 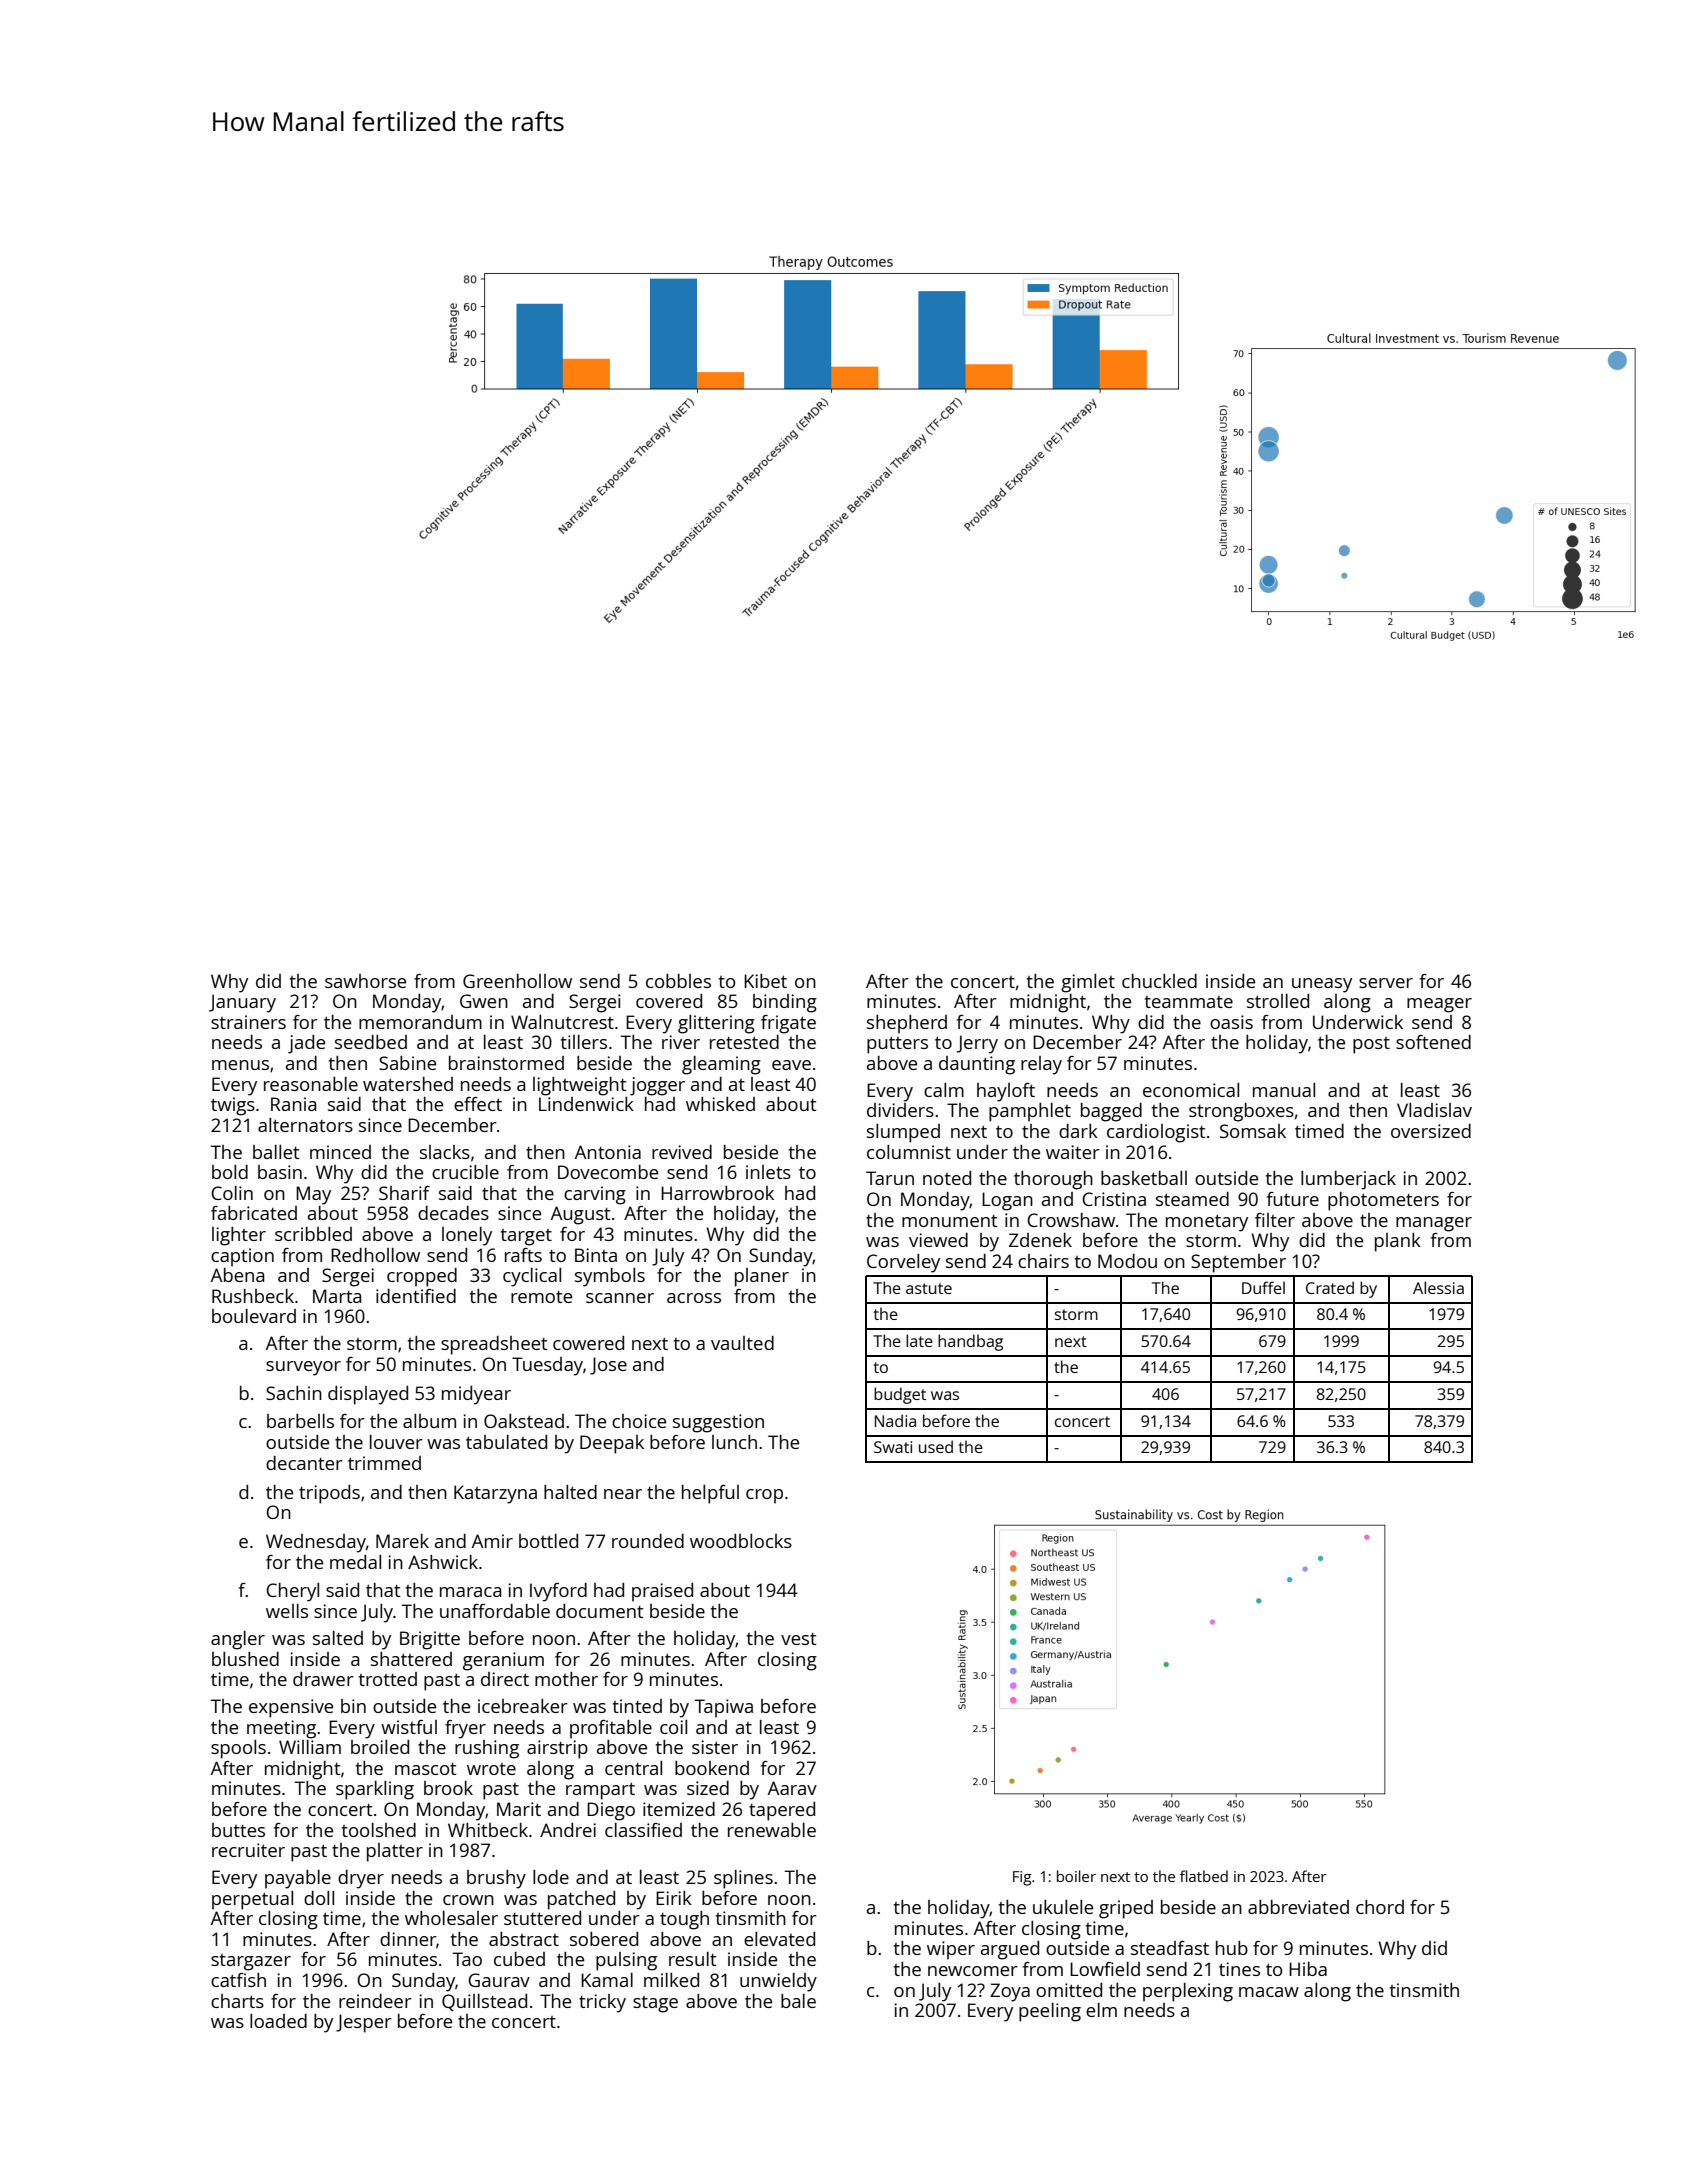 I want to click on barbells, so click(x=300, y=1421).
